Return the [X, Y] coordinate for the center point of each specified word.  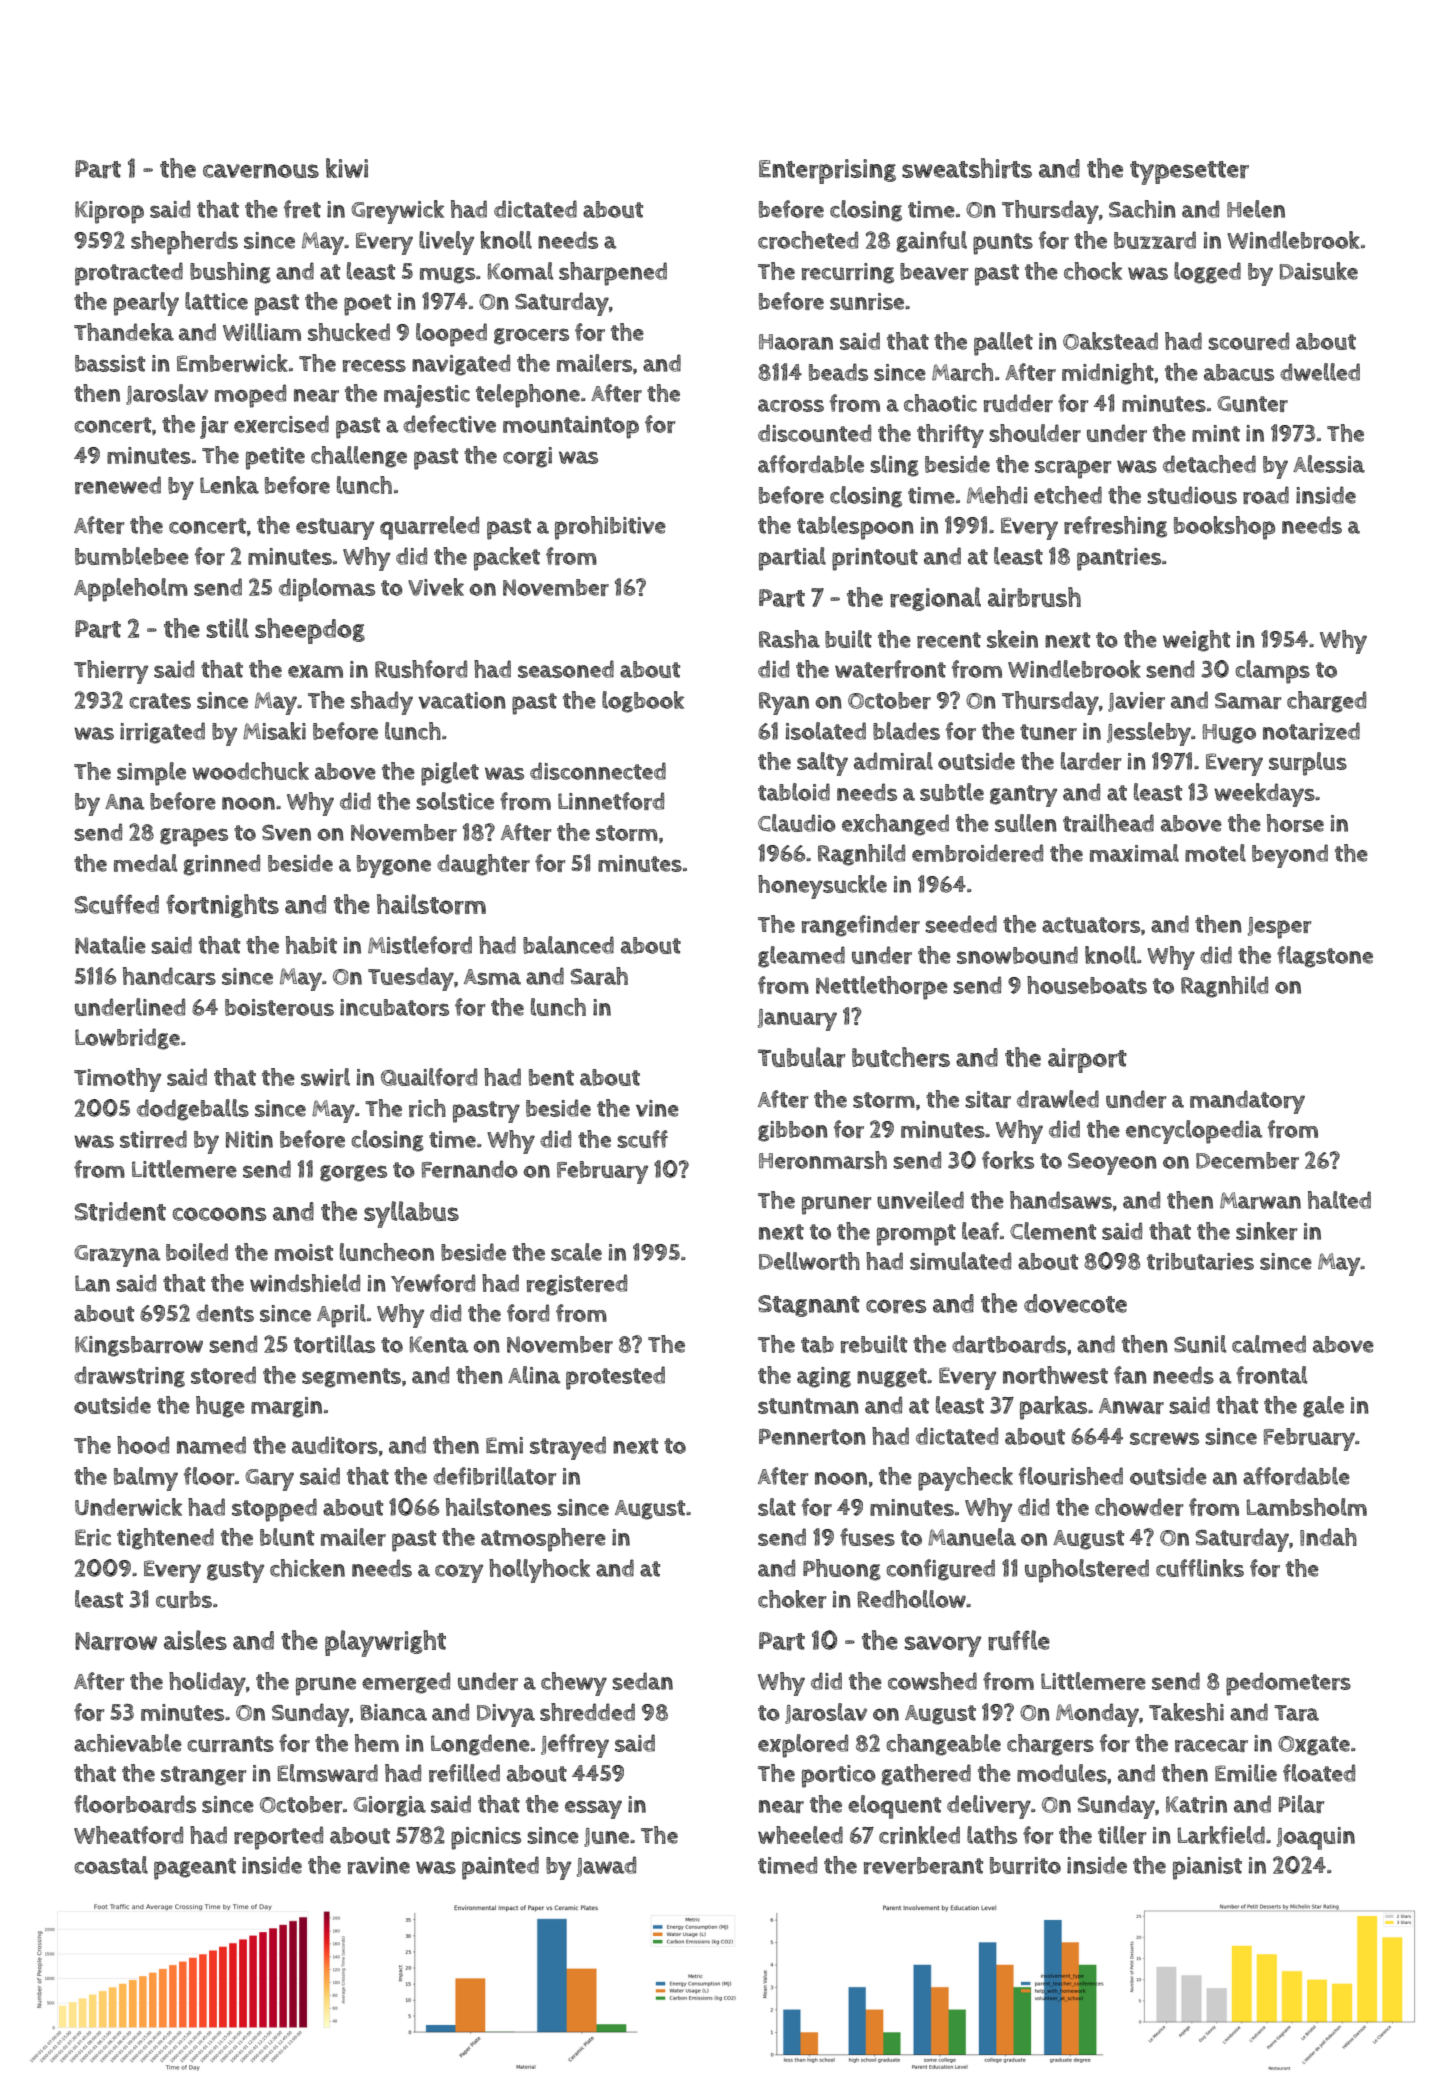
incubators [394, 1007]
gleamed [801, 957]
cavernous [261, 171]
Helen [1256, 209]
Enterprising [827, 171]
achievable [128, 1743]
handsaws [1061, 1200]
